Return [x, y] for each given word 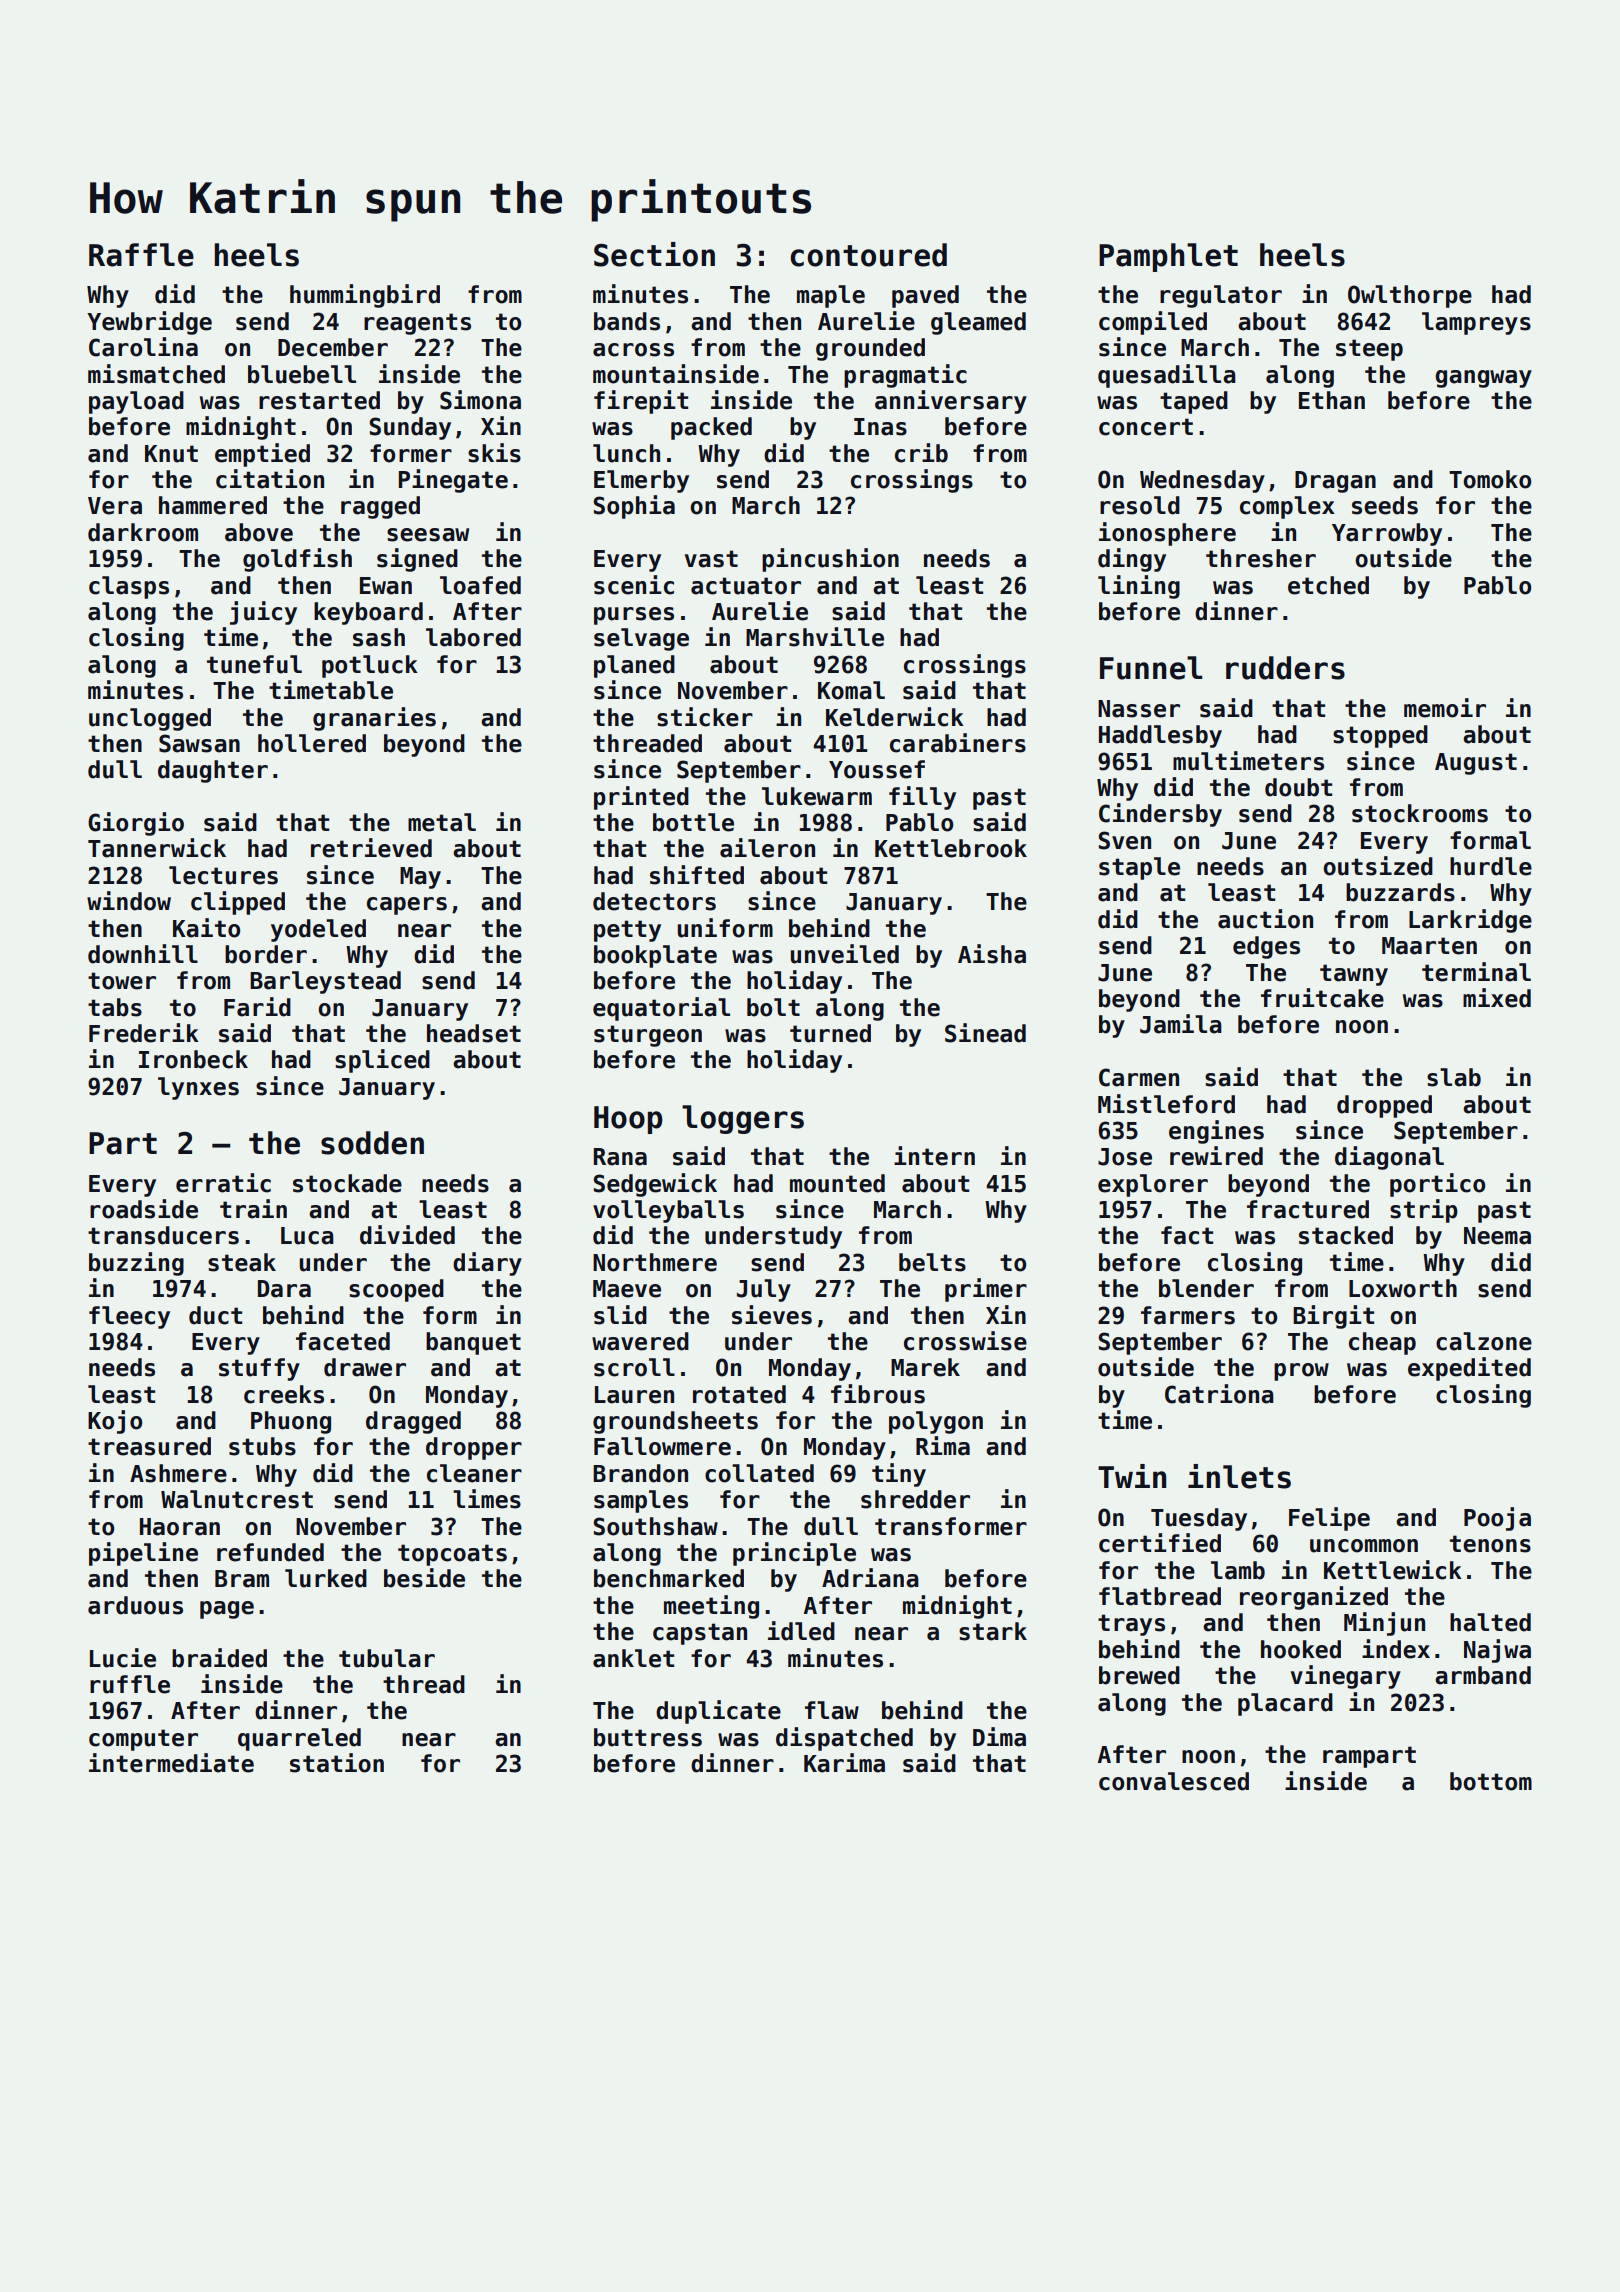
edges [1266, 947]
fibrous [878, 1394]
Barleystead [325, 982]
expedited [1469, 1369]
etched [1328, 585]
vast [711, 559]
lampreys [1476, 323]
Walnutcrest [237, 1499]
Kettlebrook [951, 848]
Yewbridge [149, 323]
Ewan [386, 586]
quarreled [299, 1739]
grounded [870, 349]
